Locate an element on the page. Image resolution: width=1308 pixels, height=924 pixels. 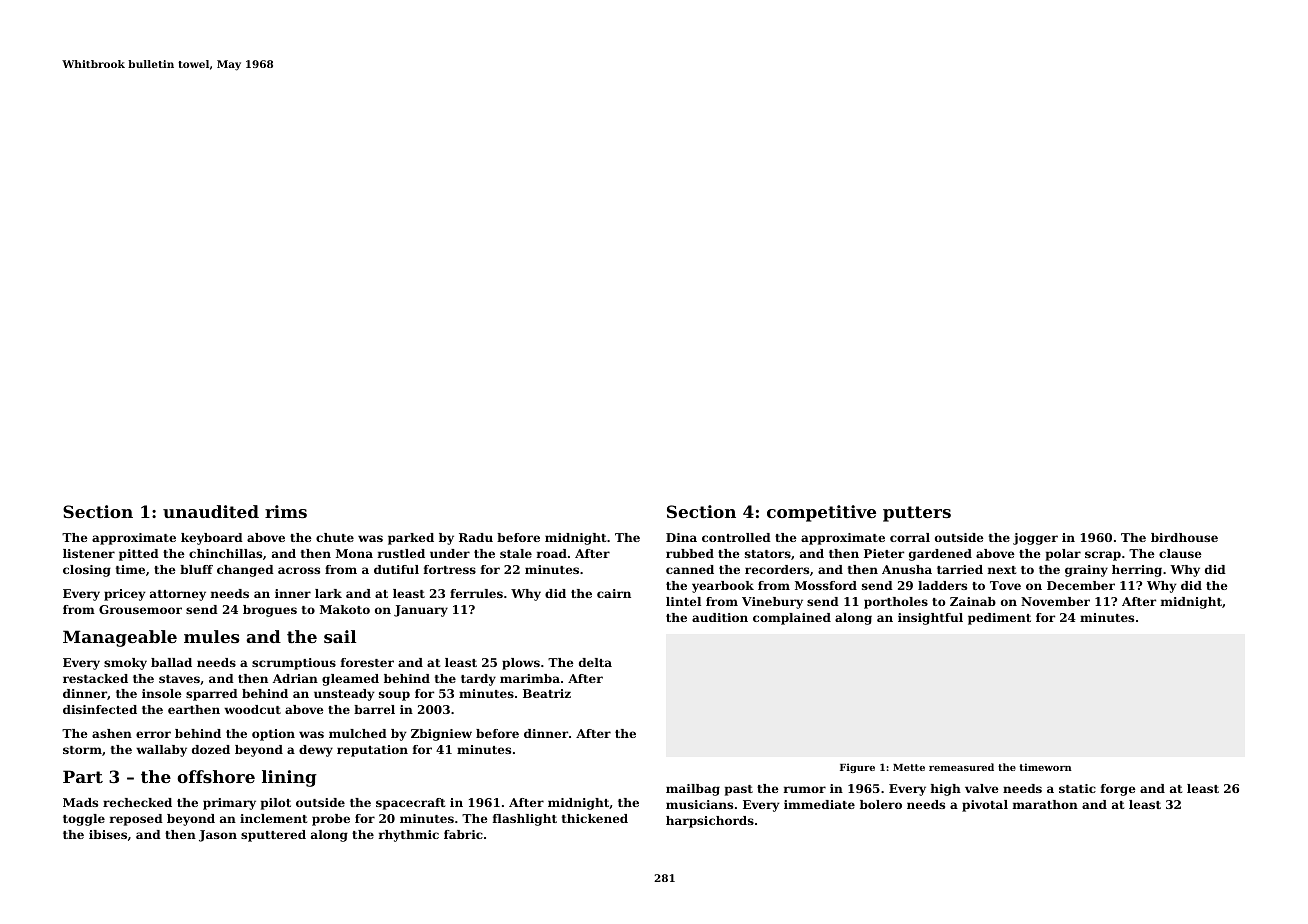
competitive is located at coordinates (821, 513).
